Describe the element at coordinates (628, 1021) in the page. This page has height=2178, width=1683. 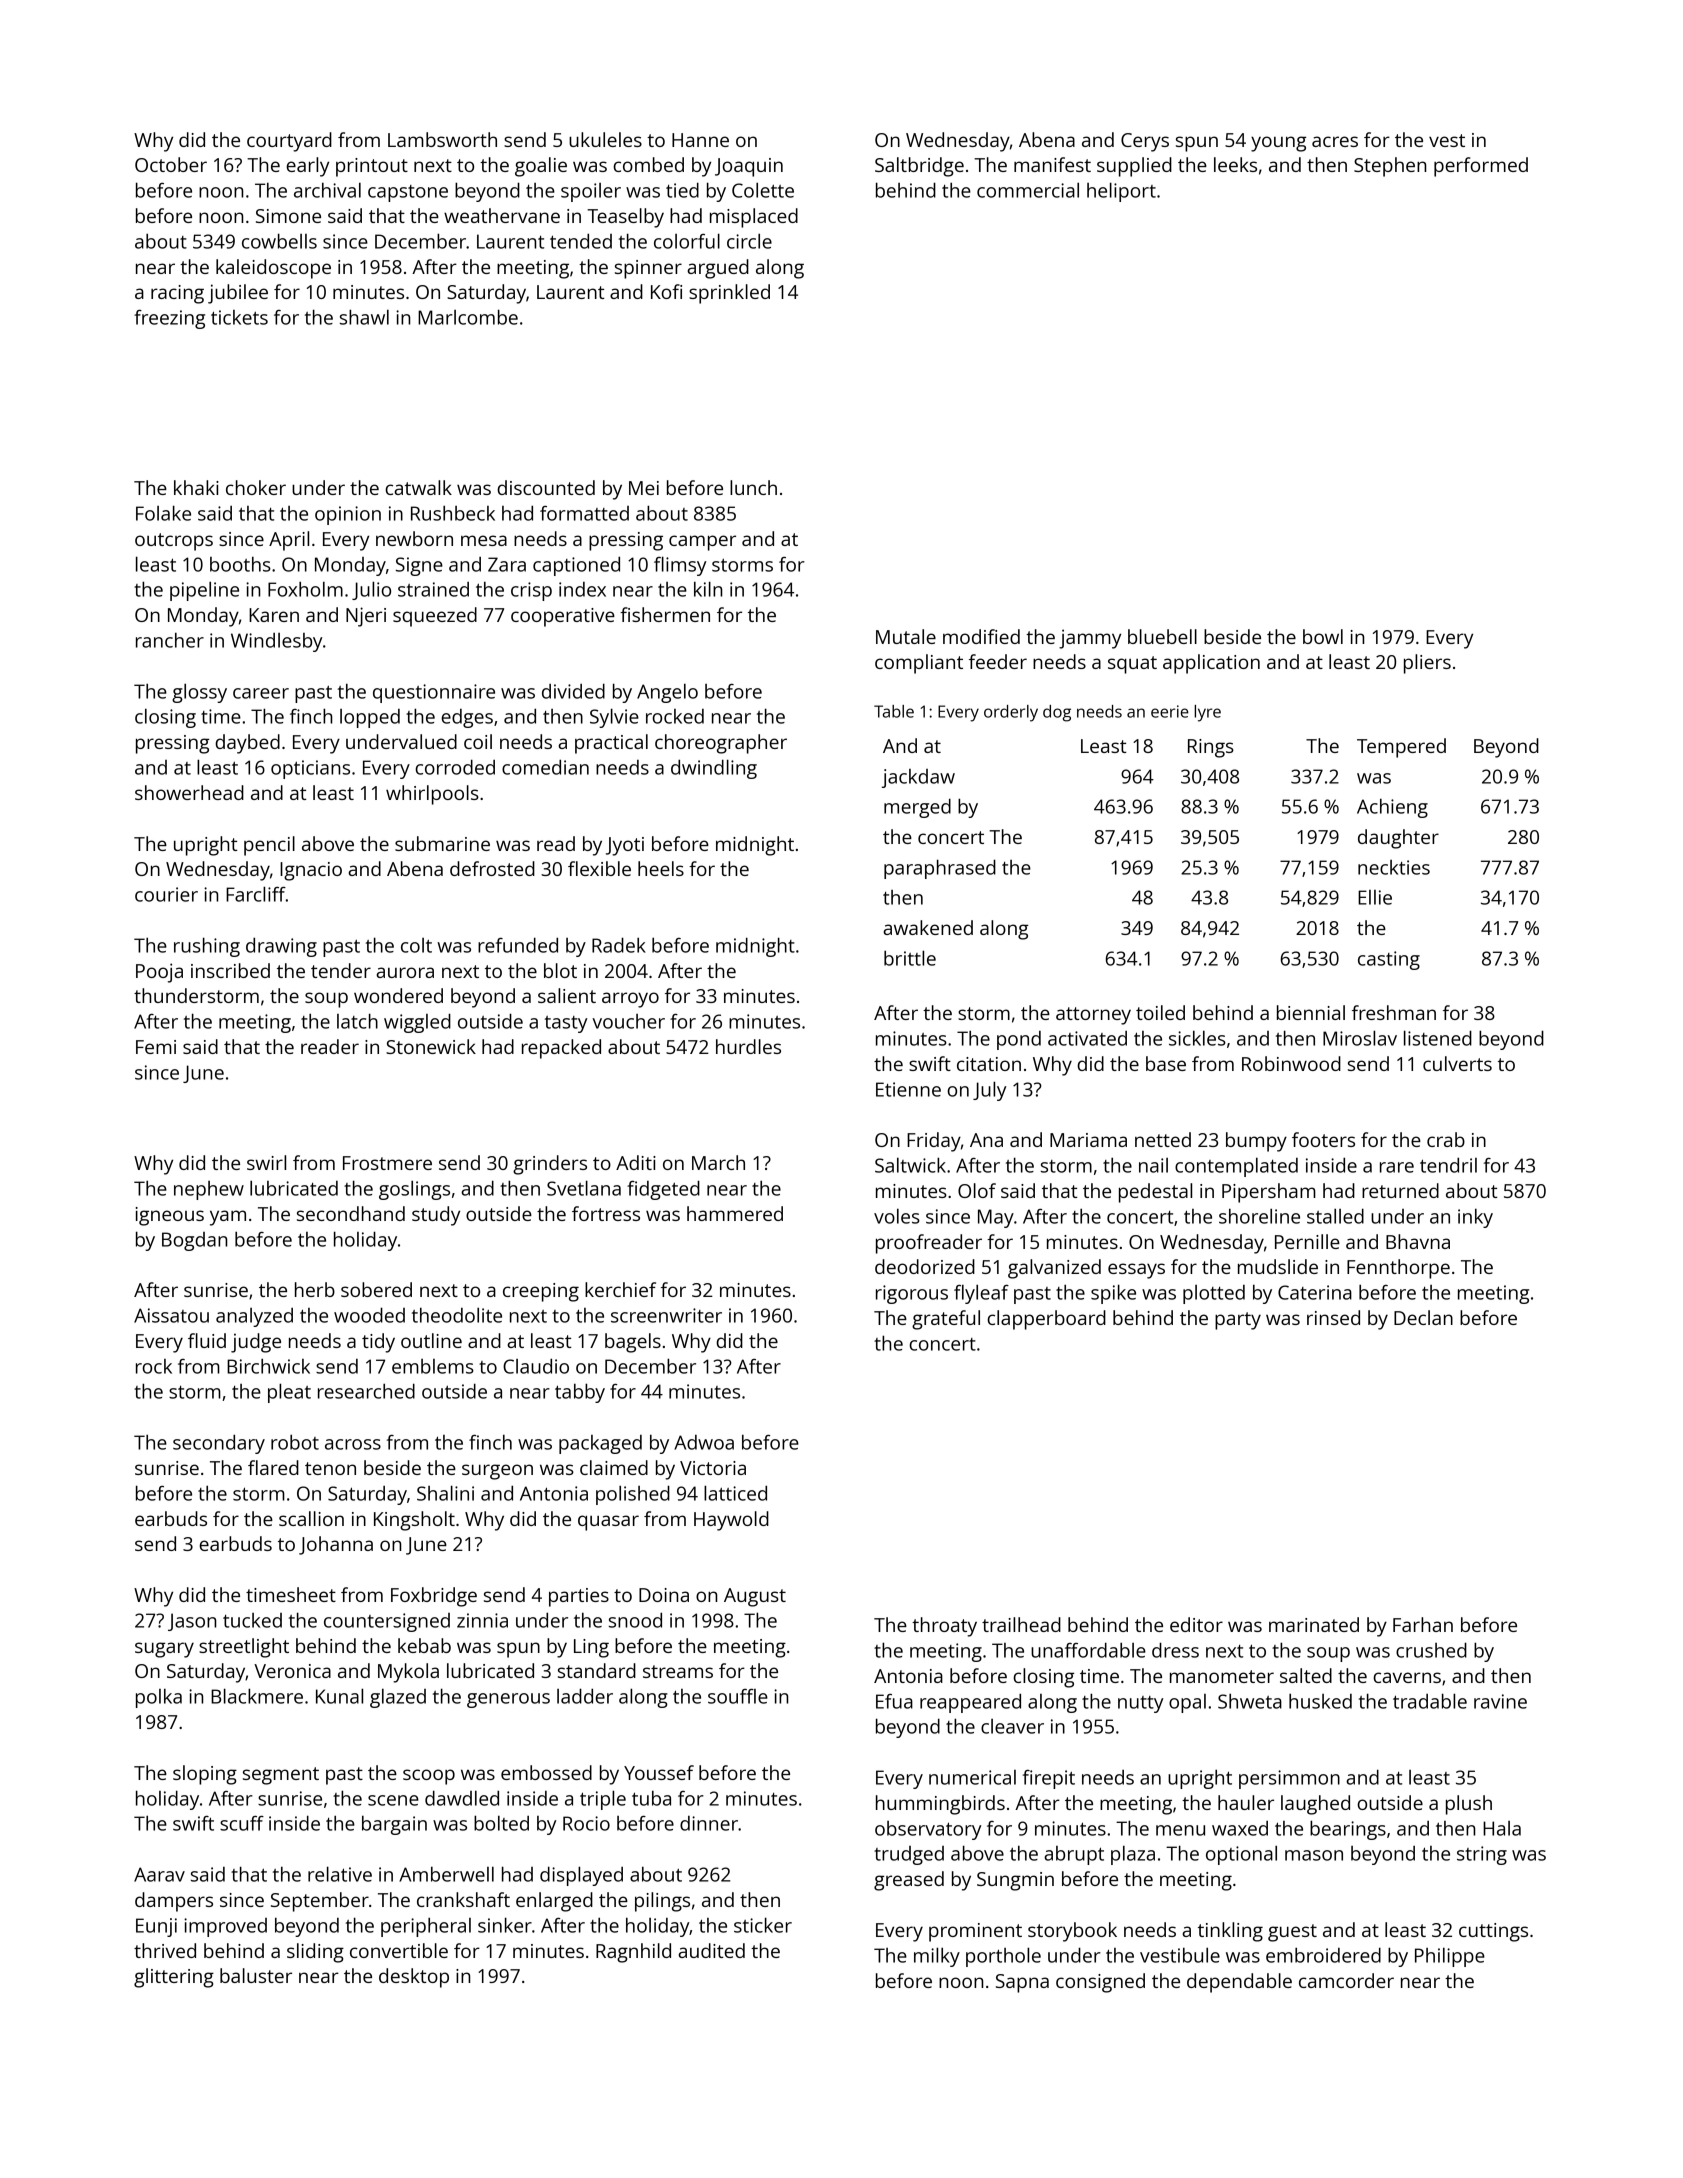
I see `voucher` at that location.
